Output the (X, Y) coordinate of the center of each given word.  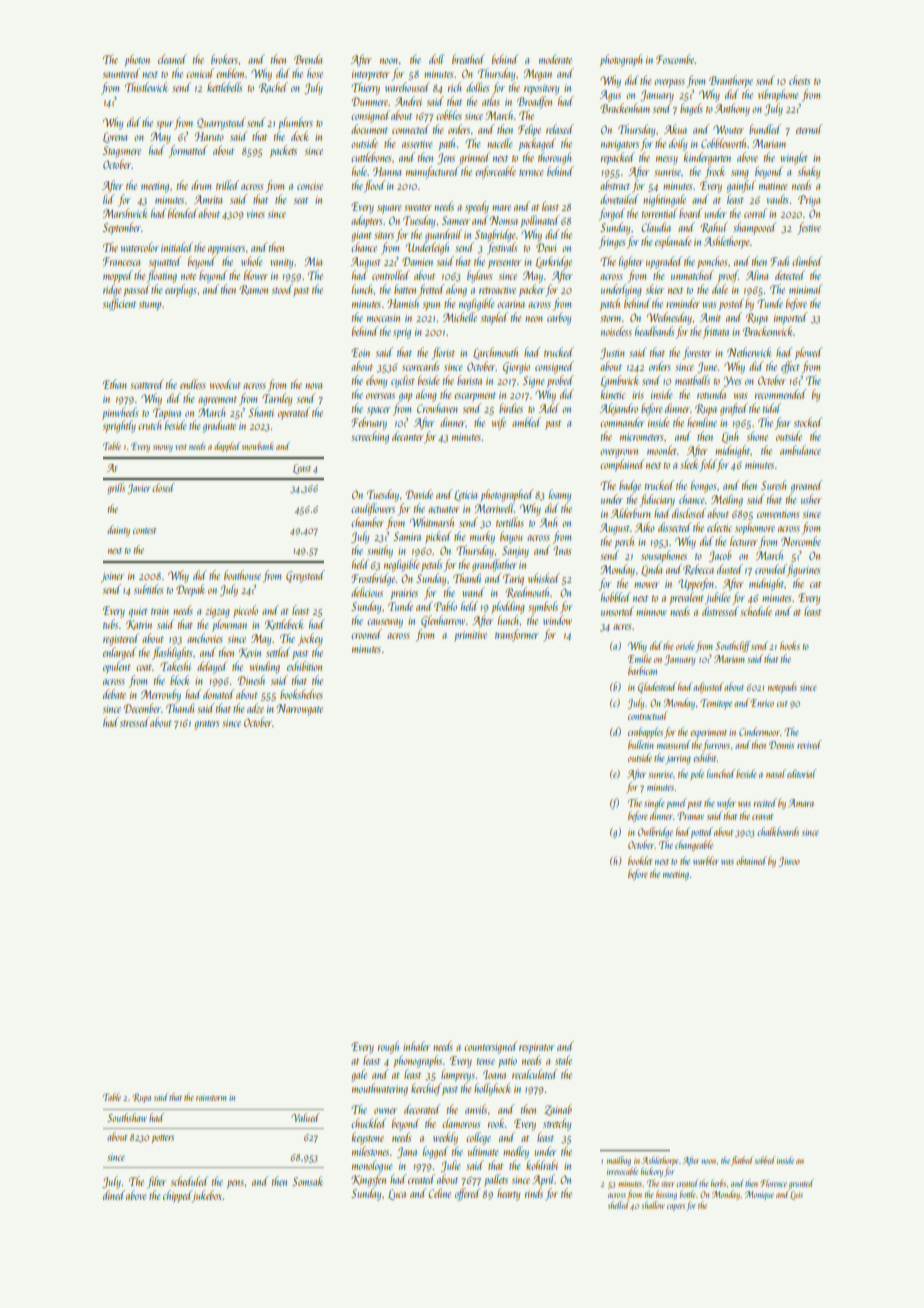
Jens (446, 158)
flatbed (742, 1161)
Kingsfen (368, 1180)
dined (114, 1195)
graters (207, 725)
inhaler (416, 1046)
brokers (224, 59)
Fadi (779, 261)
